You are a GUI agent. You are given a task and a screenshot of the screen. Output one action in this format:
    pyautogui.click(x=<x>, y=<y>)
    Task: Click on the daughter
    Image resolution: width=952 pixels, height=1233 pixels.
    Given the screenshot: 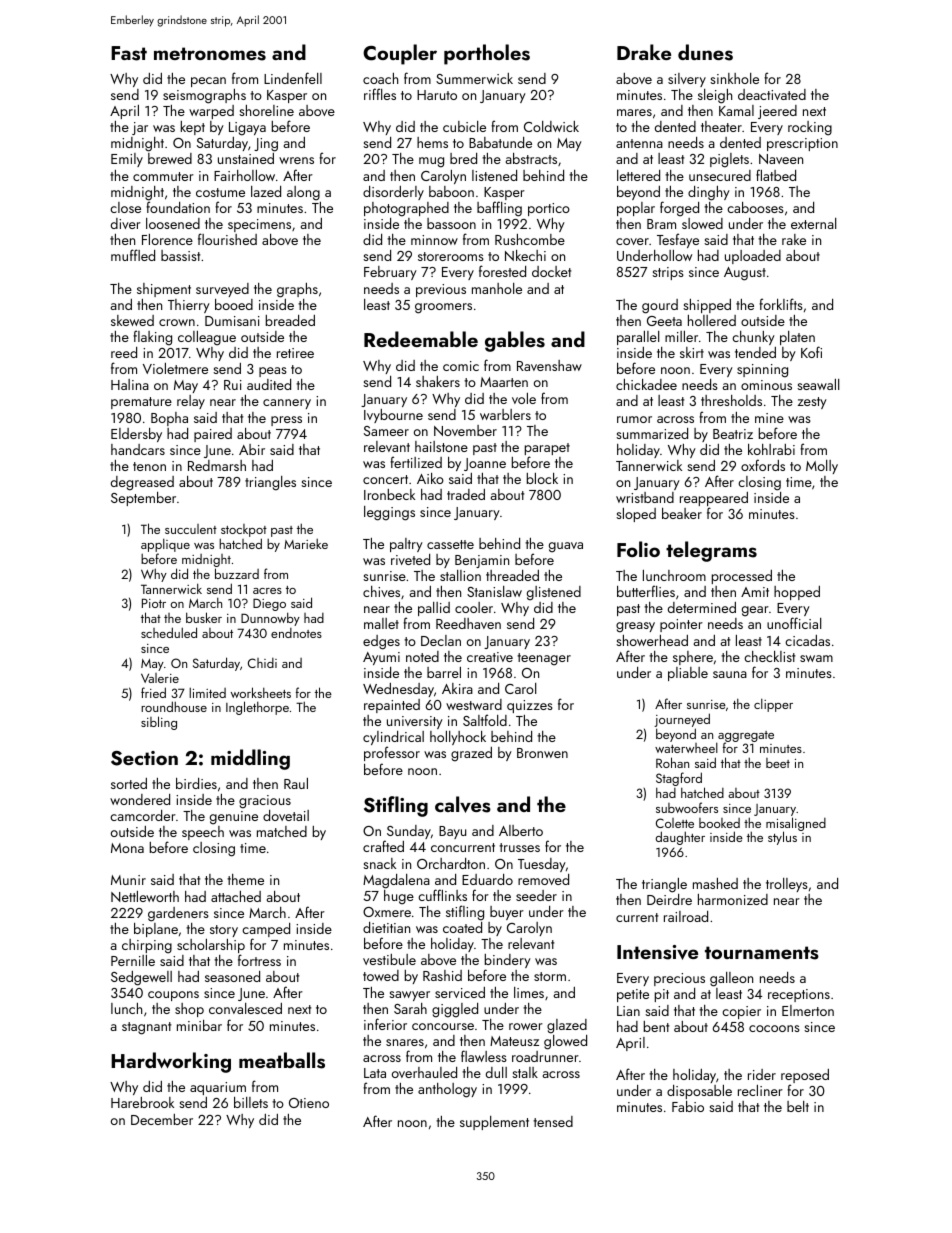 What is the action you would take?
    pyautogui.click(x=680, y=838)
